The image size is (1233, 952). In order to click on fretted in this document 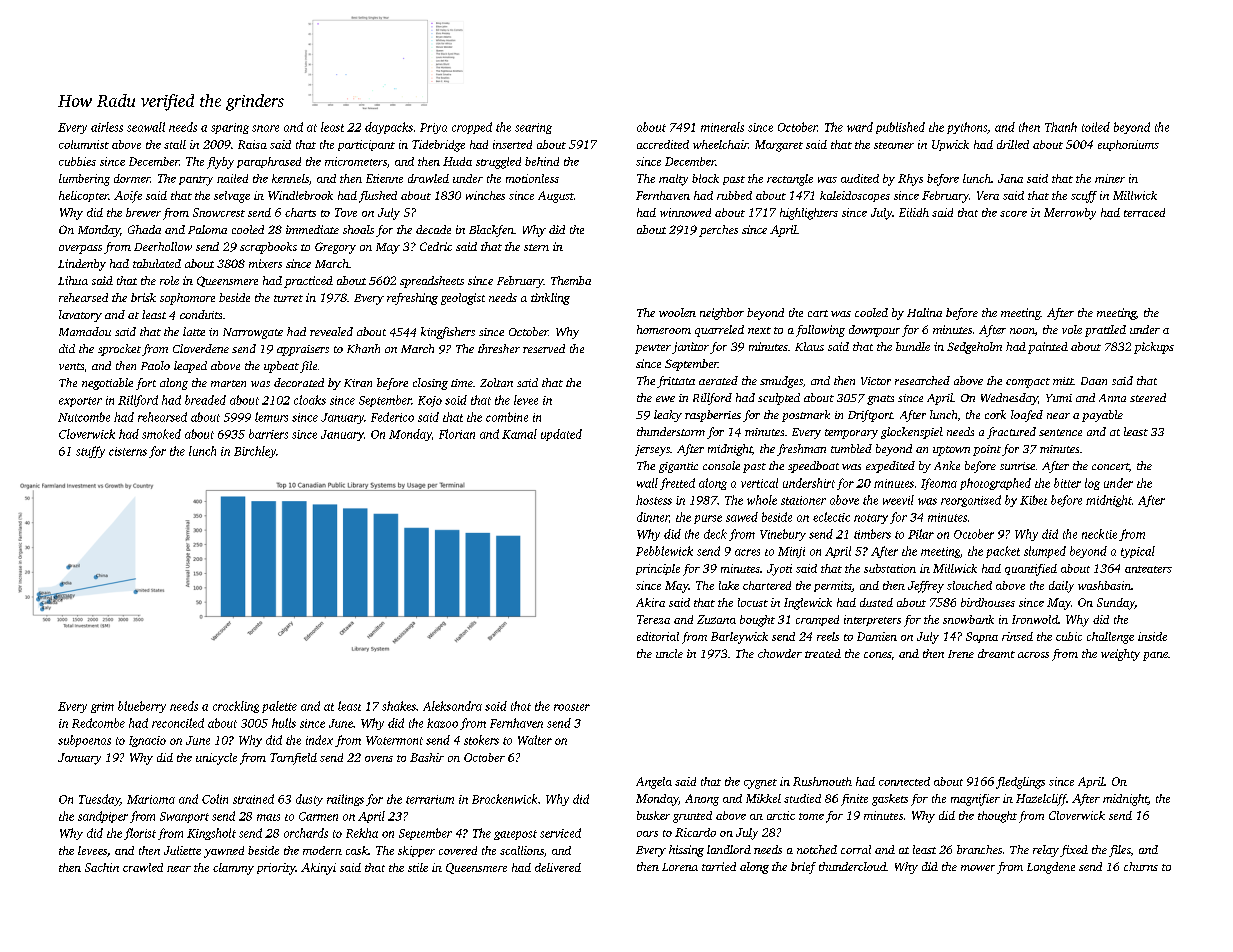, I will do `click(677, 484)`.
